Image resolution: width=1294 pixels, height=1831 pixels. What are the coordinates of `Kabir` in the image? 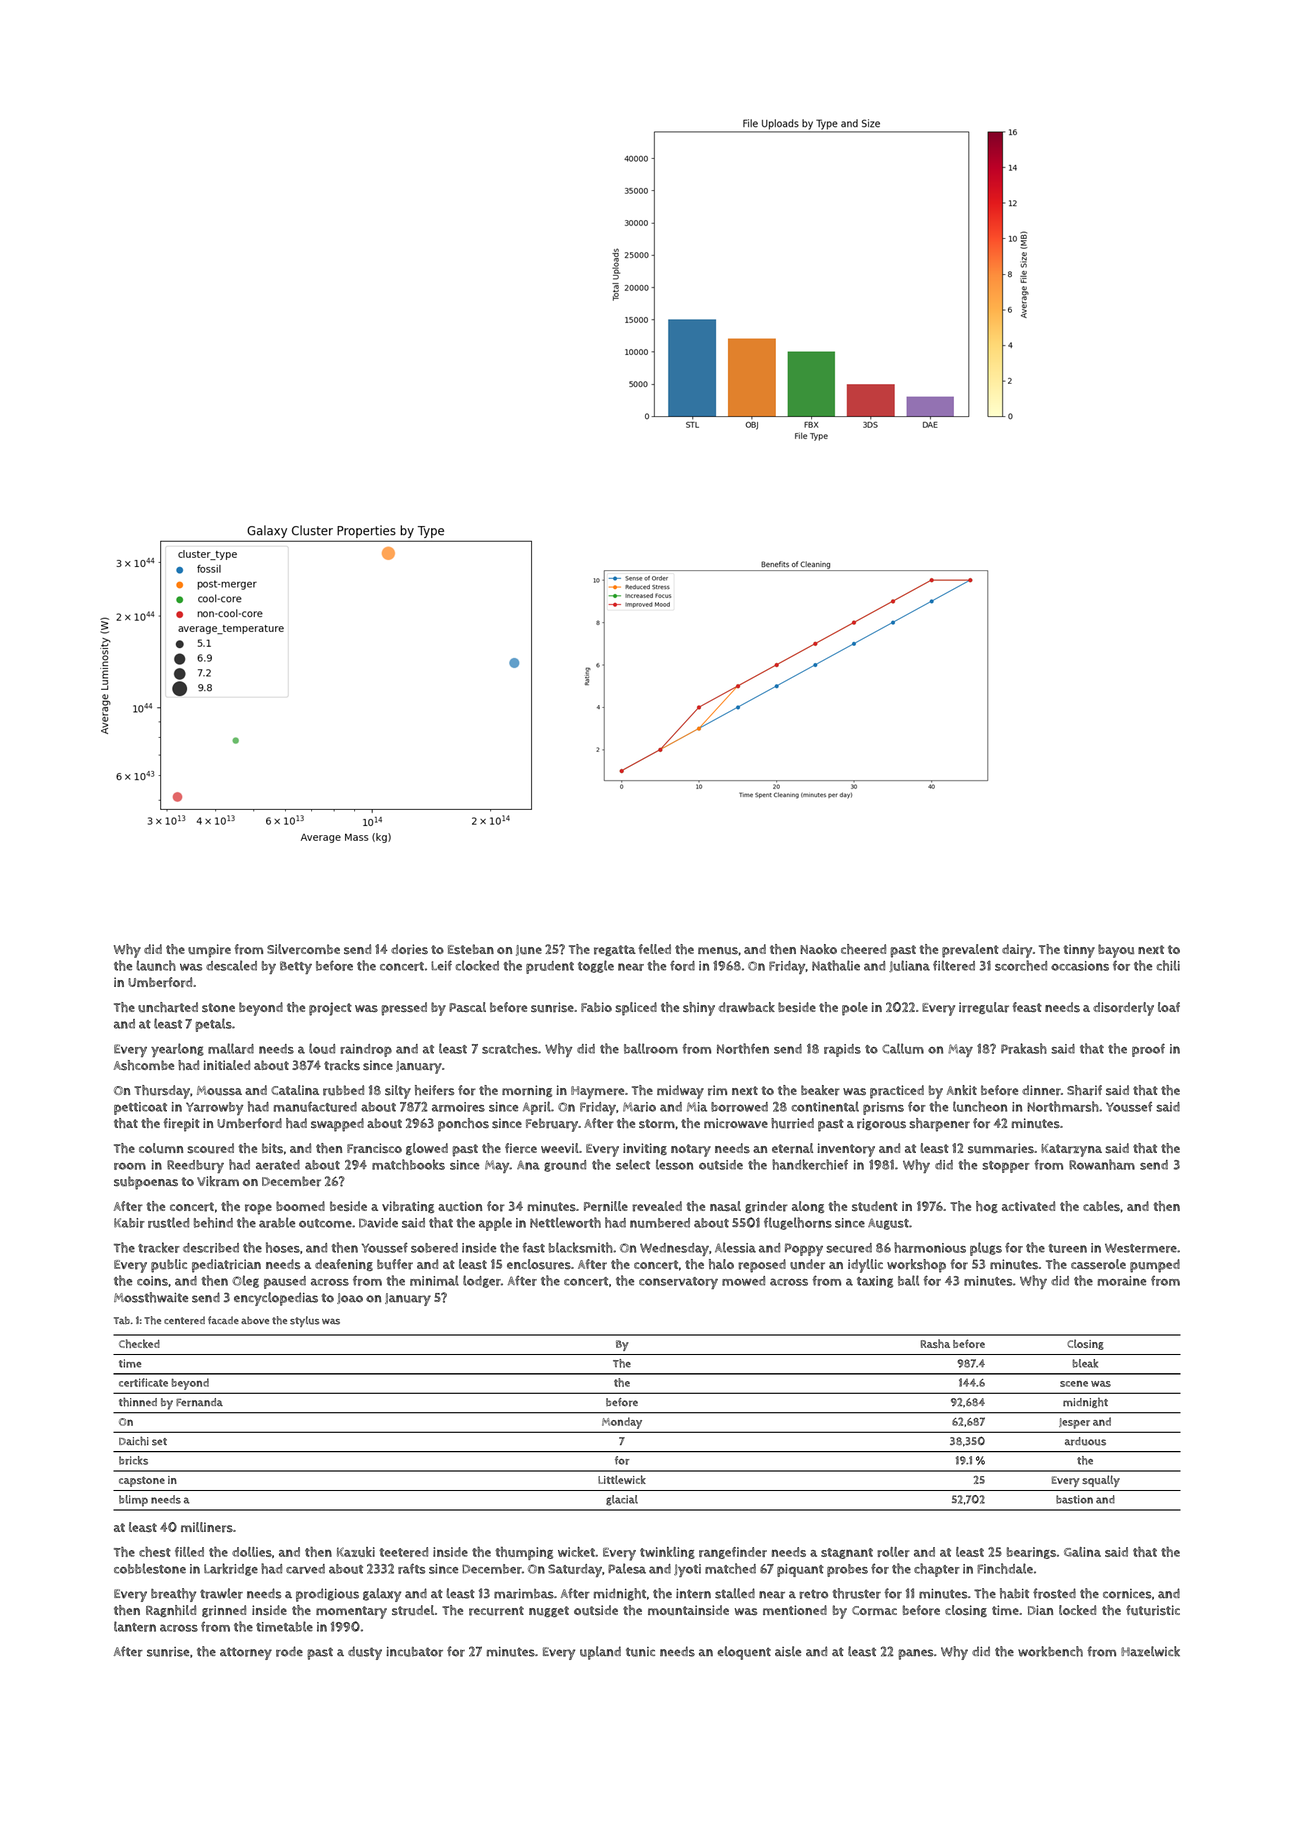 It's located at (129, 1223).
